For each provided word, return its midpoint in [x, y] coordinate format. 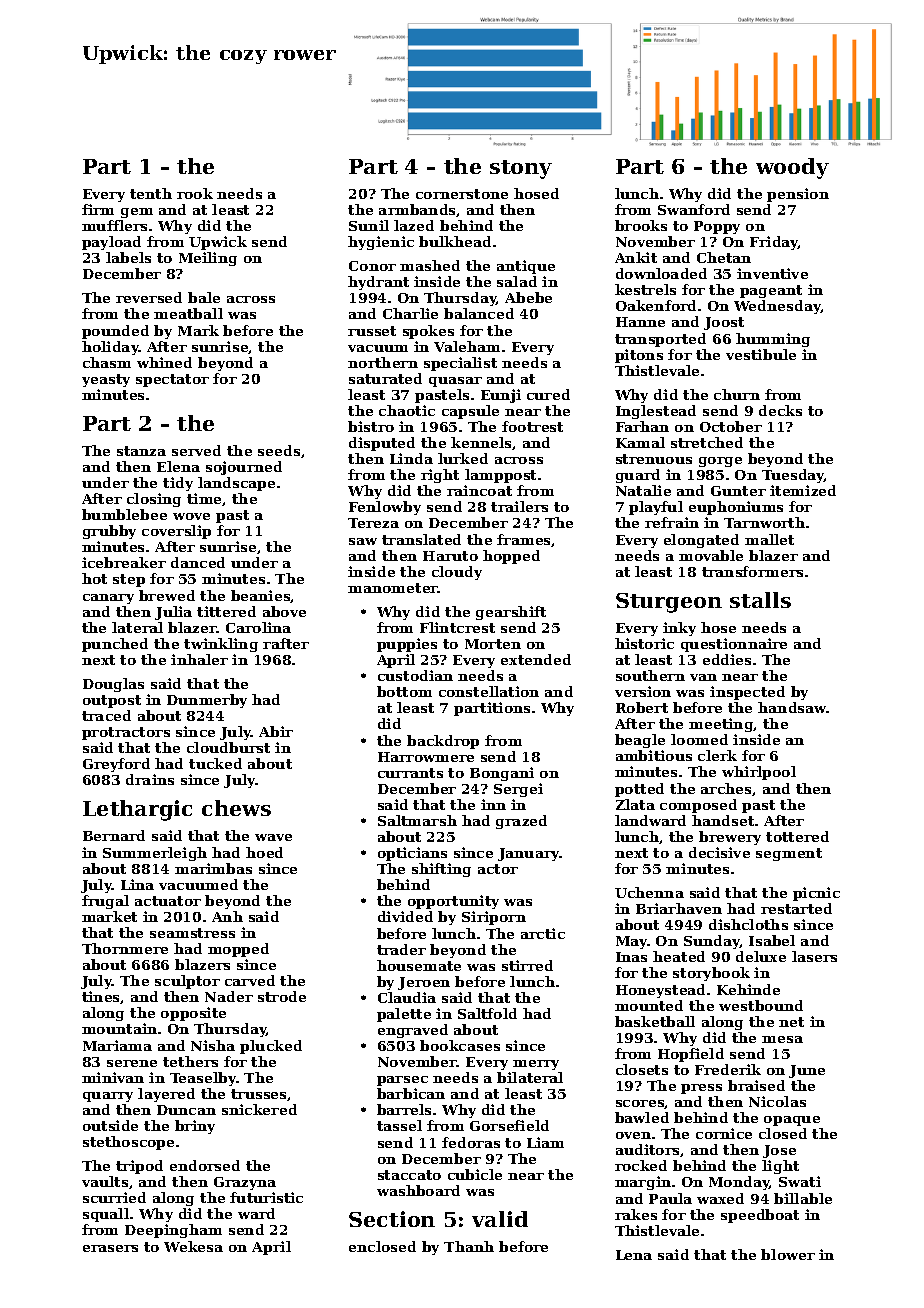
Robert [642, 707]
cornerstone [462, 194]
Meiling [208, 259]
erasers [110, 1248]
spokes [428, 332]
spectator [172, 380]
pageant [771, 291]
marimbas [213, 868]
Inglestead [656, 412]
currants [410, 773]
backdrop [443, 742]
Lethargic [137, 810]
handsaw [792, 707]
